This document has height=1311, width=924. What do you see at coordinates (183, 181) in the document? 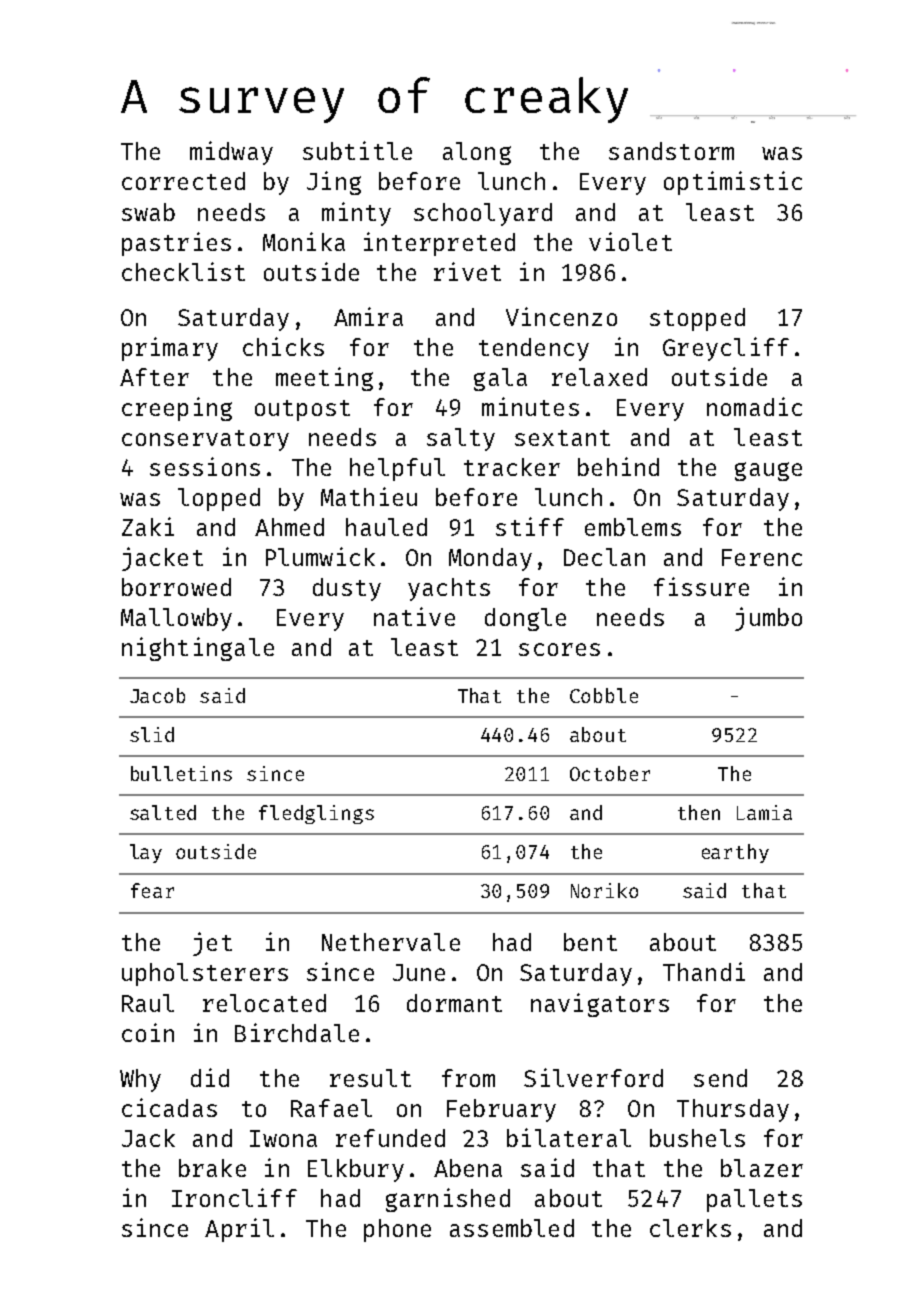
I see `corrected` at bounding box center [183, 181].
